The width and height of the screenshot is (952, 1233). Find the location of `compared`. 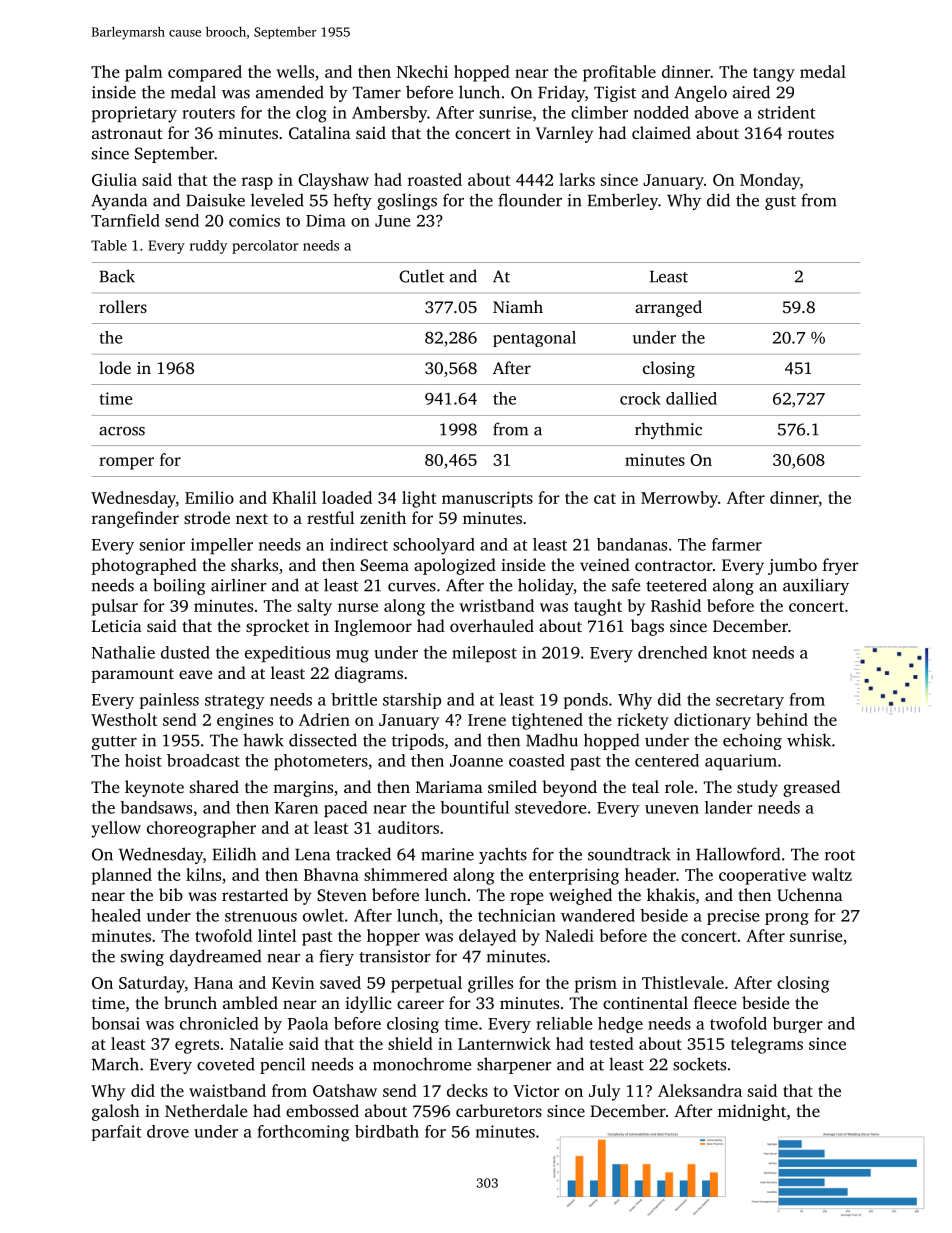

compared is located at coordinates (205, 73).
